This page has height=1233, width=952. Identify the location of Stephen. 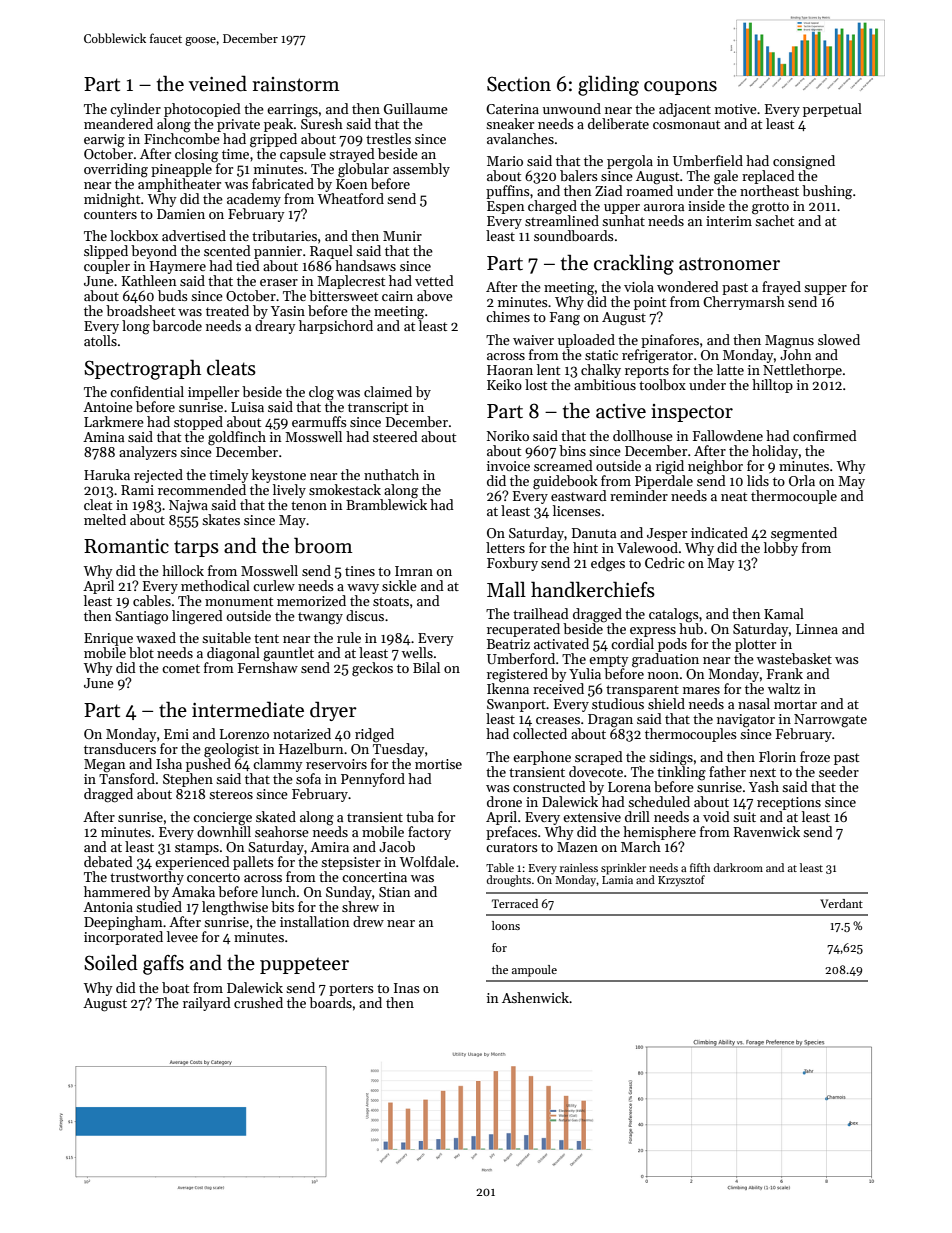
(188, 780).
